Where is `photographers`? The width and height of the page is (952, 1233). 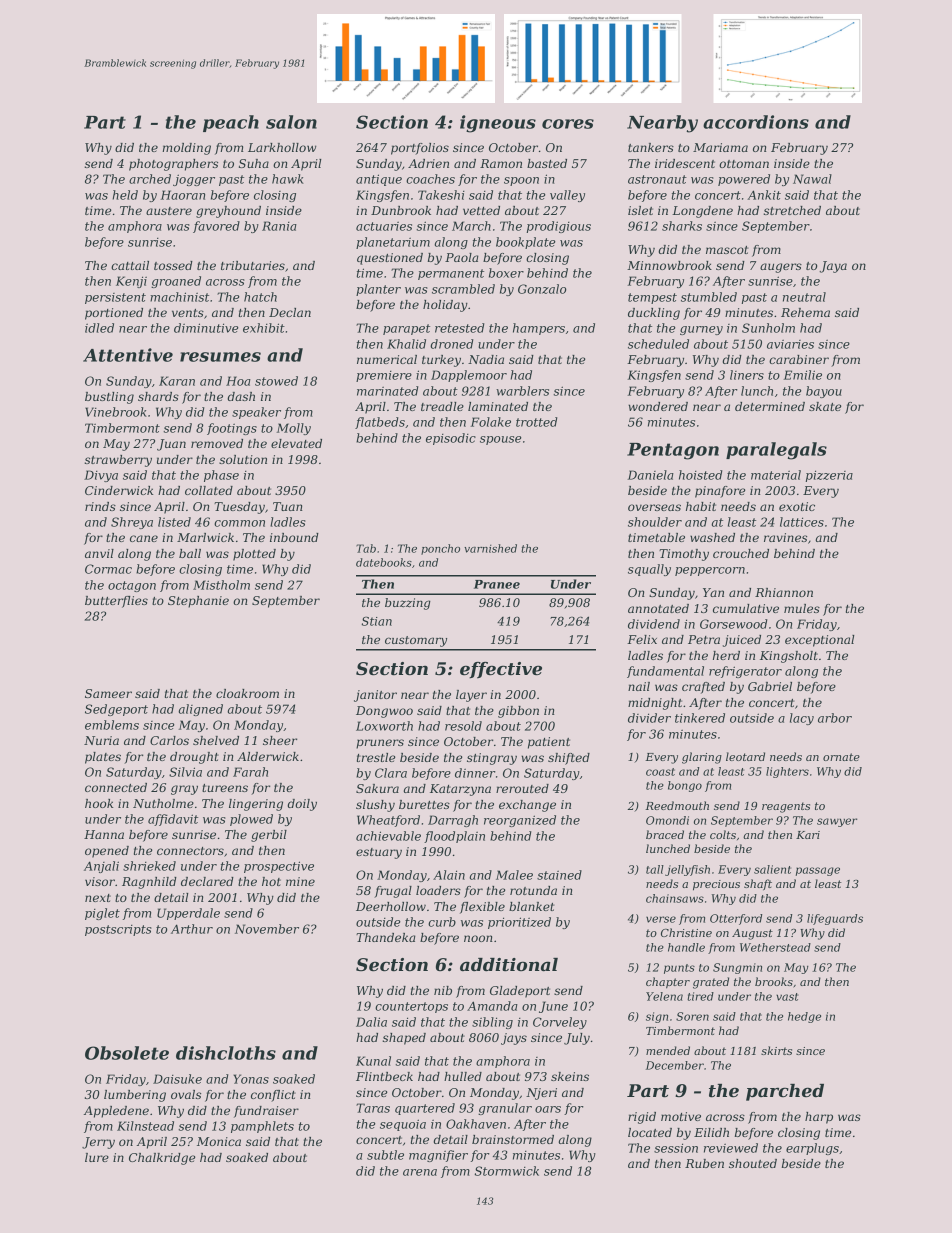 photographers is located at coordinates (173, 165).
